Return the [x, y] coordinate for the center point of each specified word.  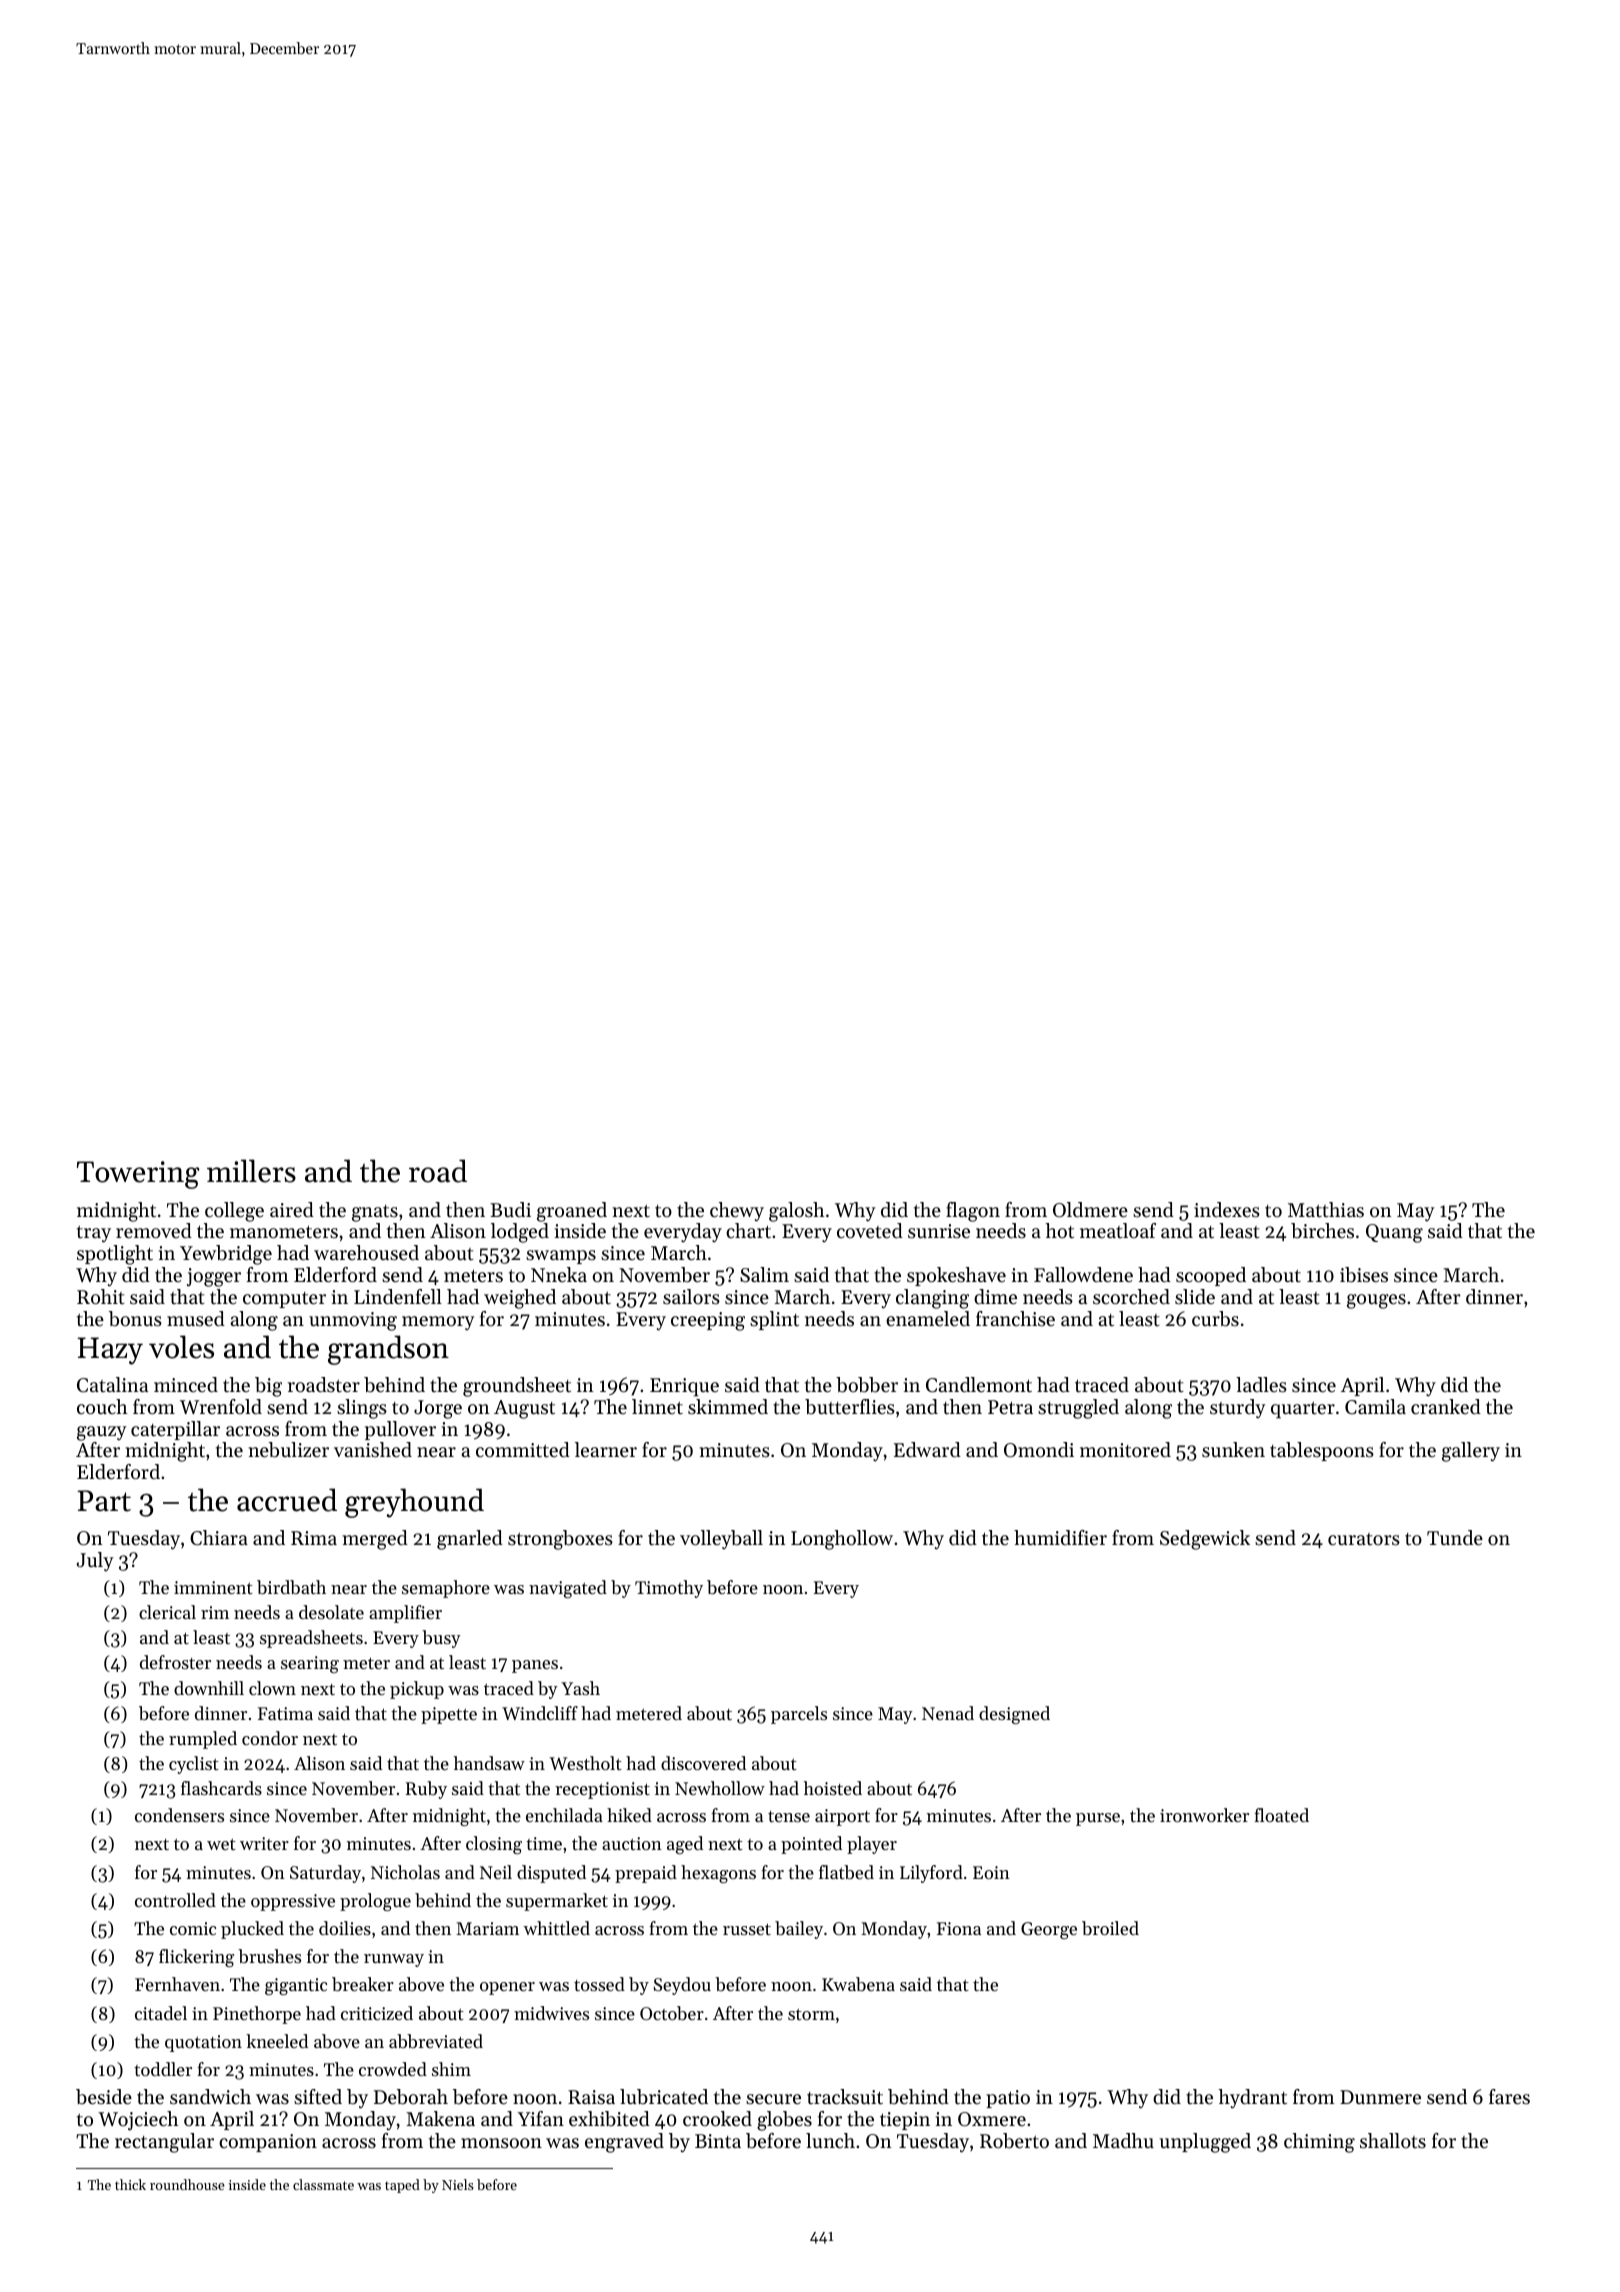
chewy [737, 1212]
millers [251, 1171]
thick [130, 2184]
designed [1014, 1715]
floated [1281, 1815]
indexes [1227, 1210]
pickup [417, 1690]
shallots [1393, 2141]
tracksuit [845, 2097]
